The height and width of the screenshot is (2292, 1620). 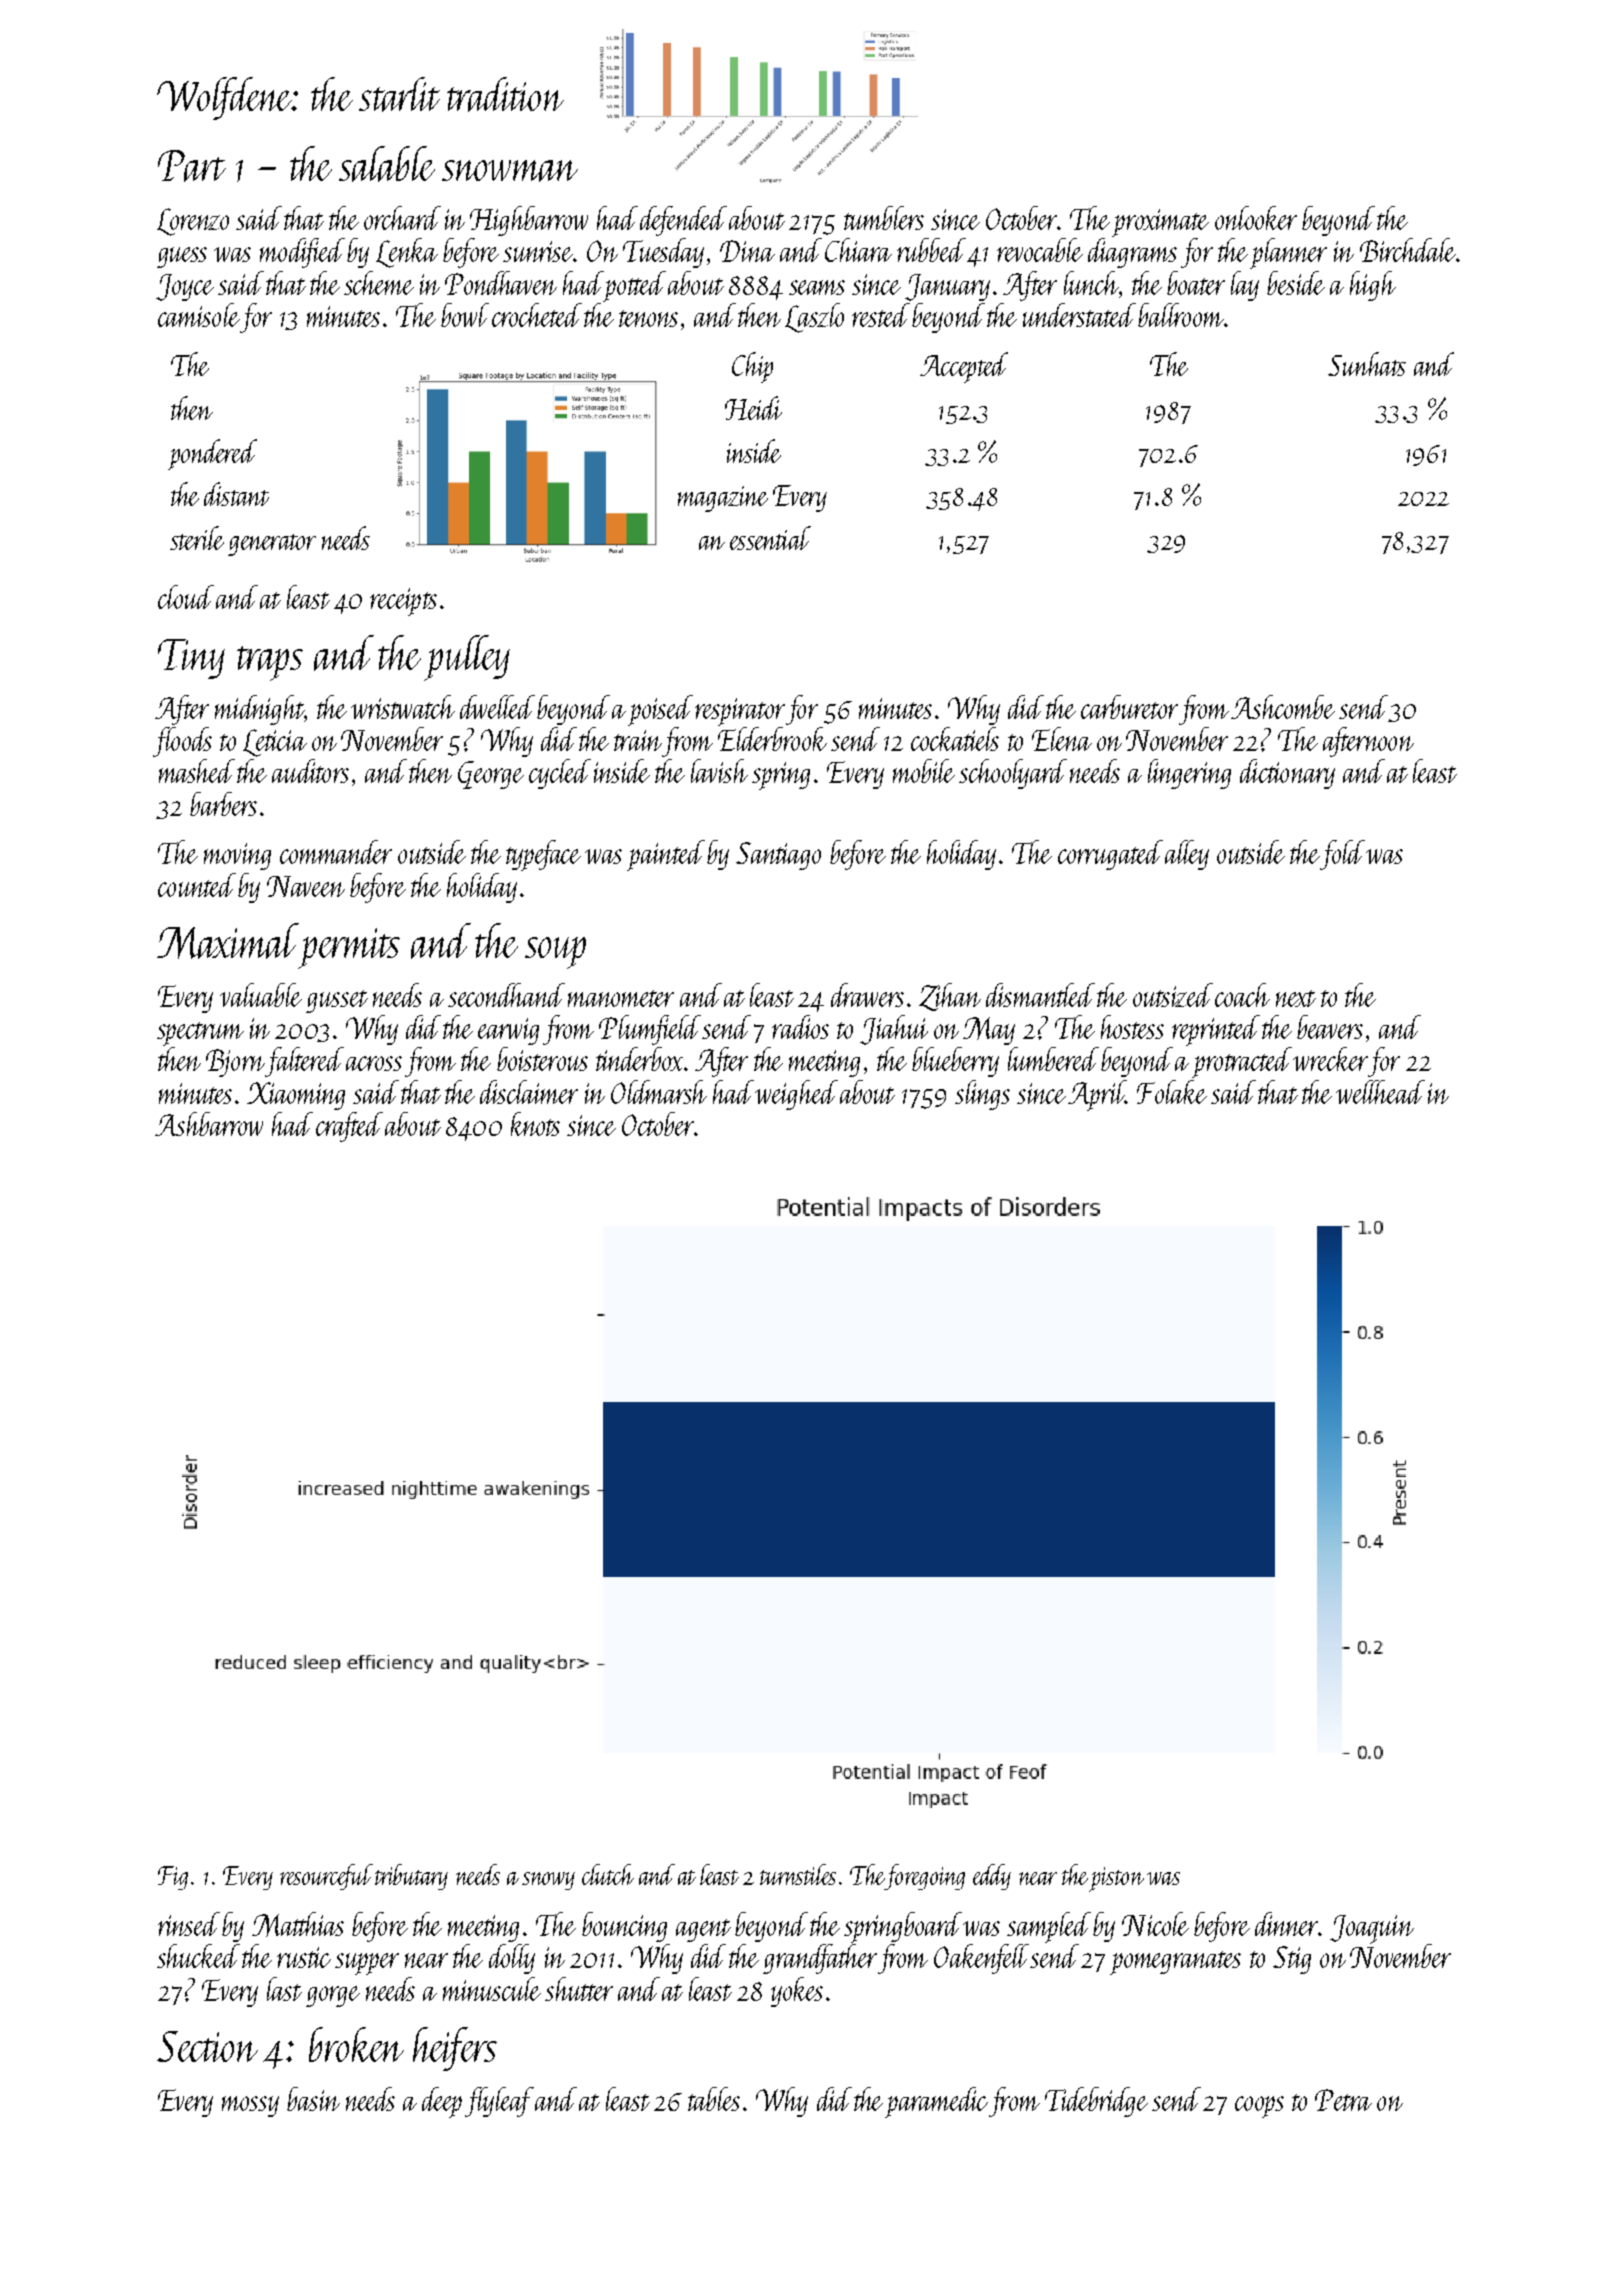 What do you see at coordinates (1380, 1092) in the screenshot?
I see `wellhead` at bounding box center [1380, 1092].
